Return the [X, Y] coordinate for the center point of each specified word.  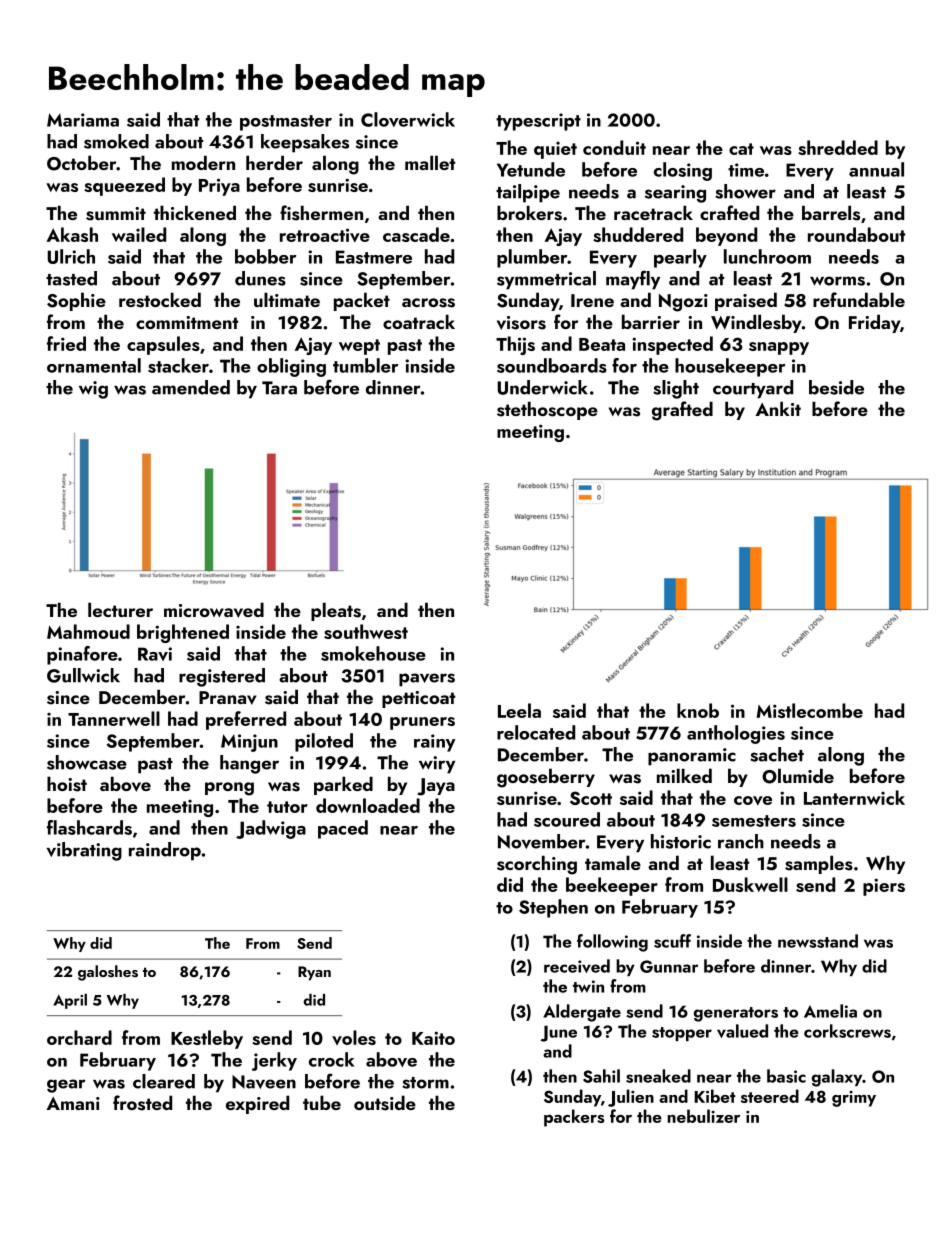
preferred [246, 720]
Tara [279, 388]
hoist [67, 784]
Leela [519, 710]
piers [884, 887]
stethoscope [547, 410]
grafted [682, 411]
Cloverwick [408, 119]
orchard [79, 1037]
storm [425, 1083]
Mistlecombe [810, 710]
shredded [838, 147]
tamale [613, 862]
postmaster [286, 123]
